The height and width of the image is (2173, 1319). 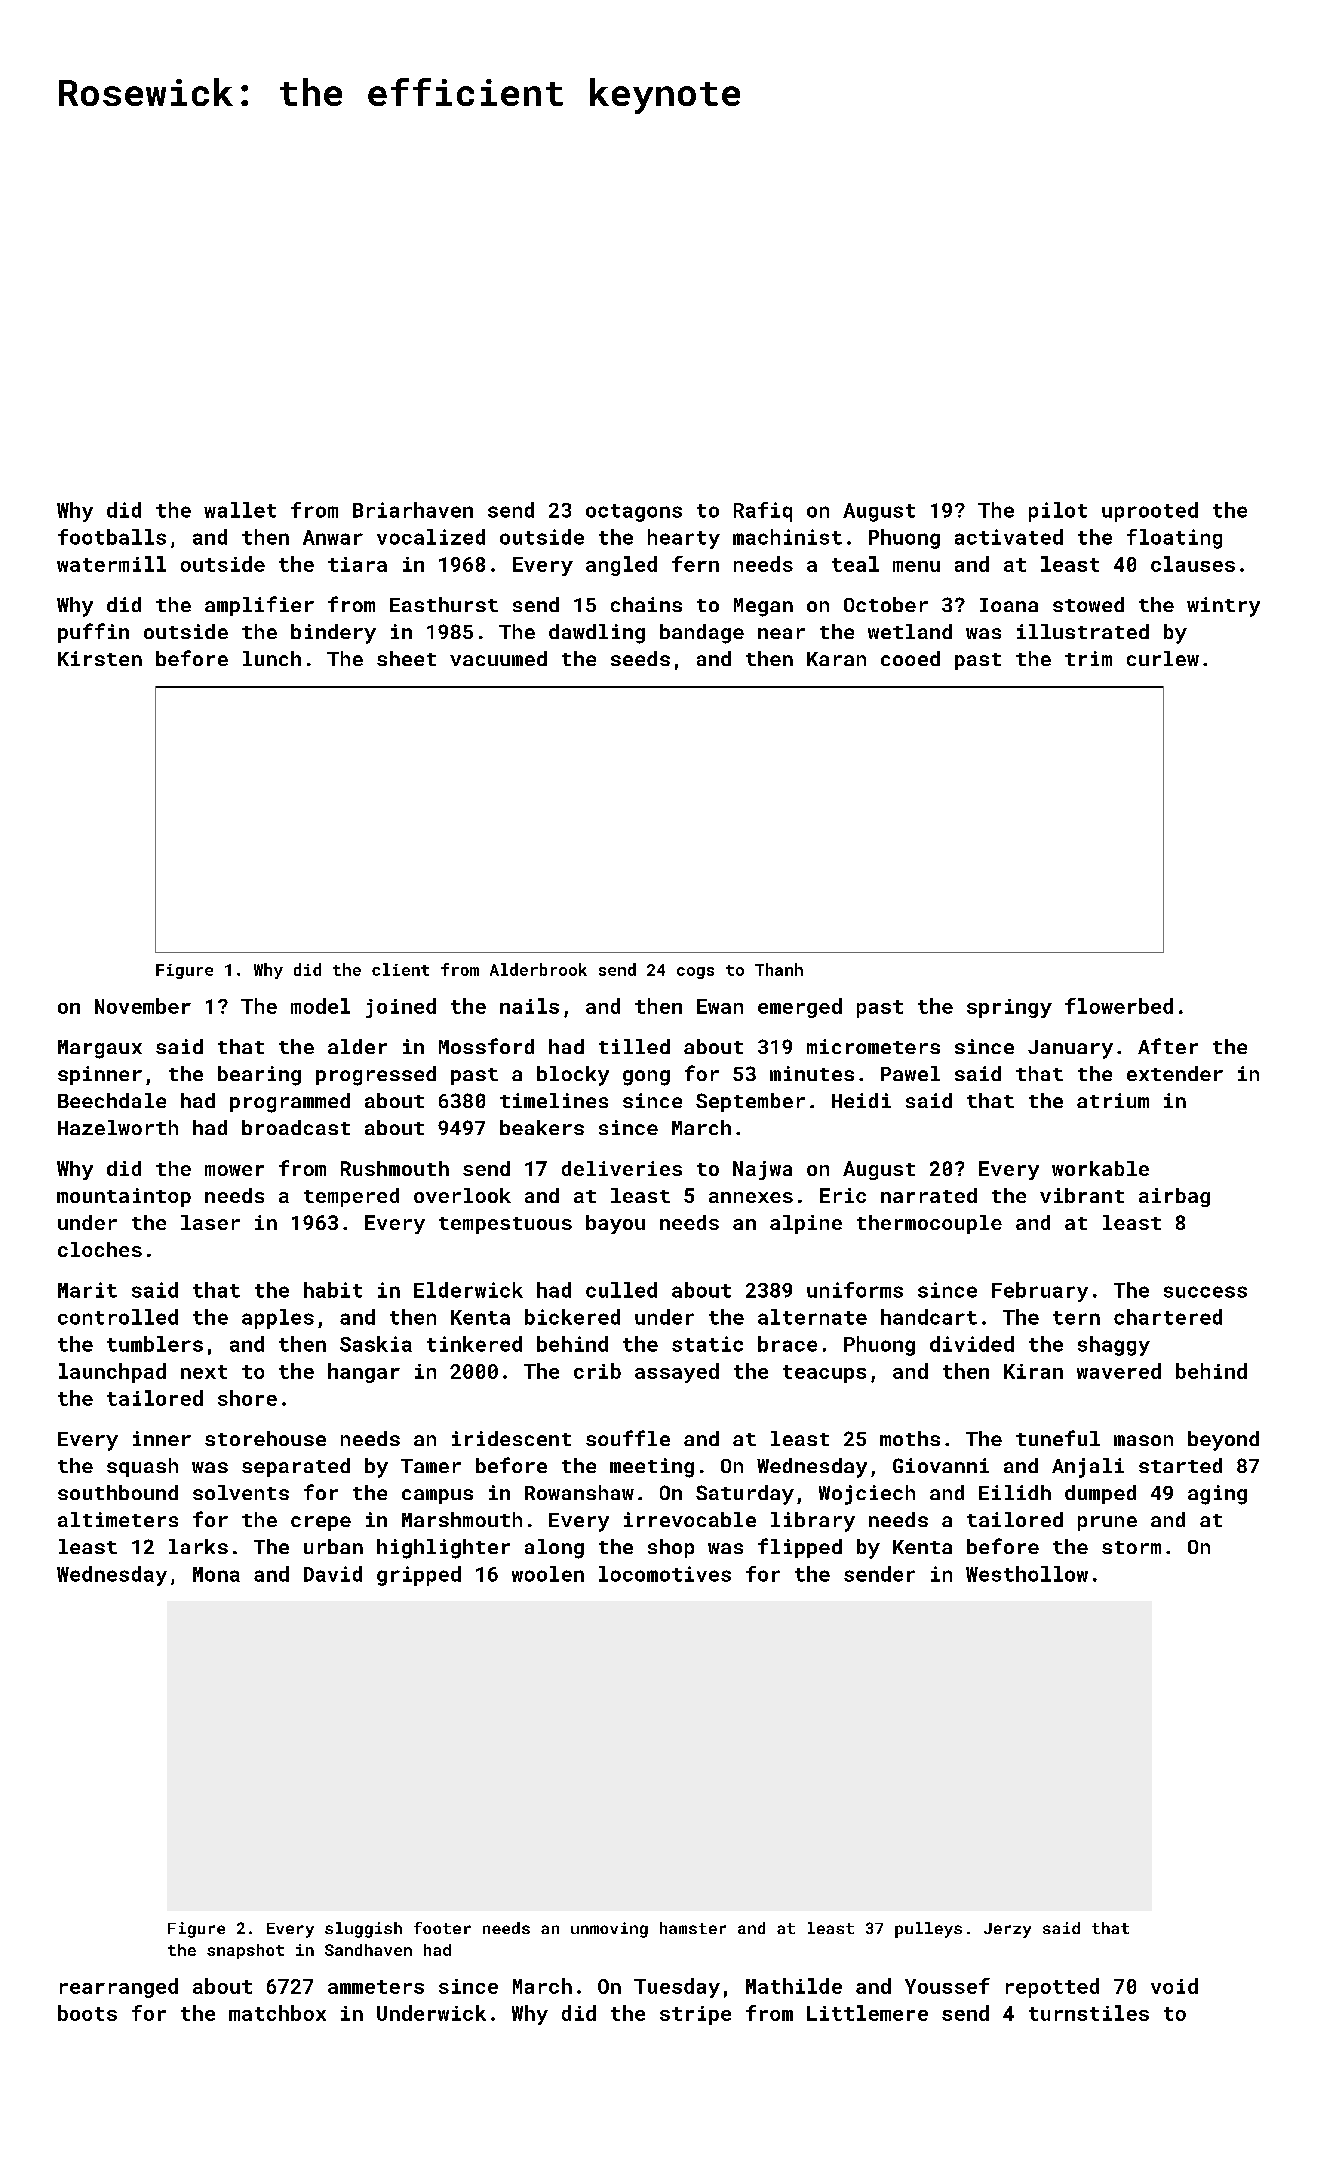 I want to click on pilot, so click(x=1058, y=512).
